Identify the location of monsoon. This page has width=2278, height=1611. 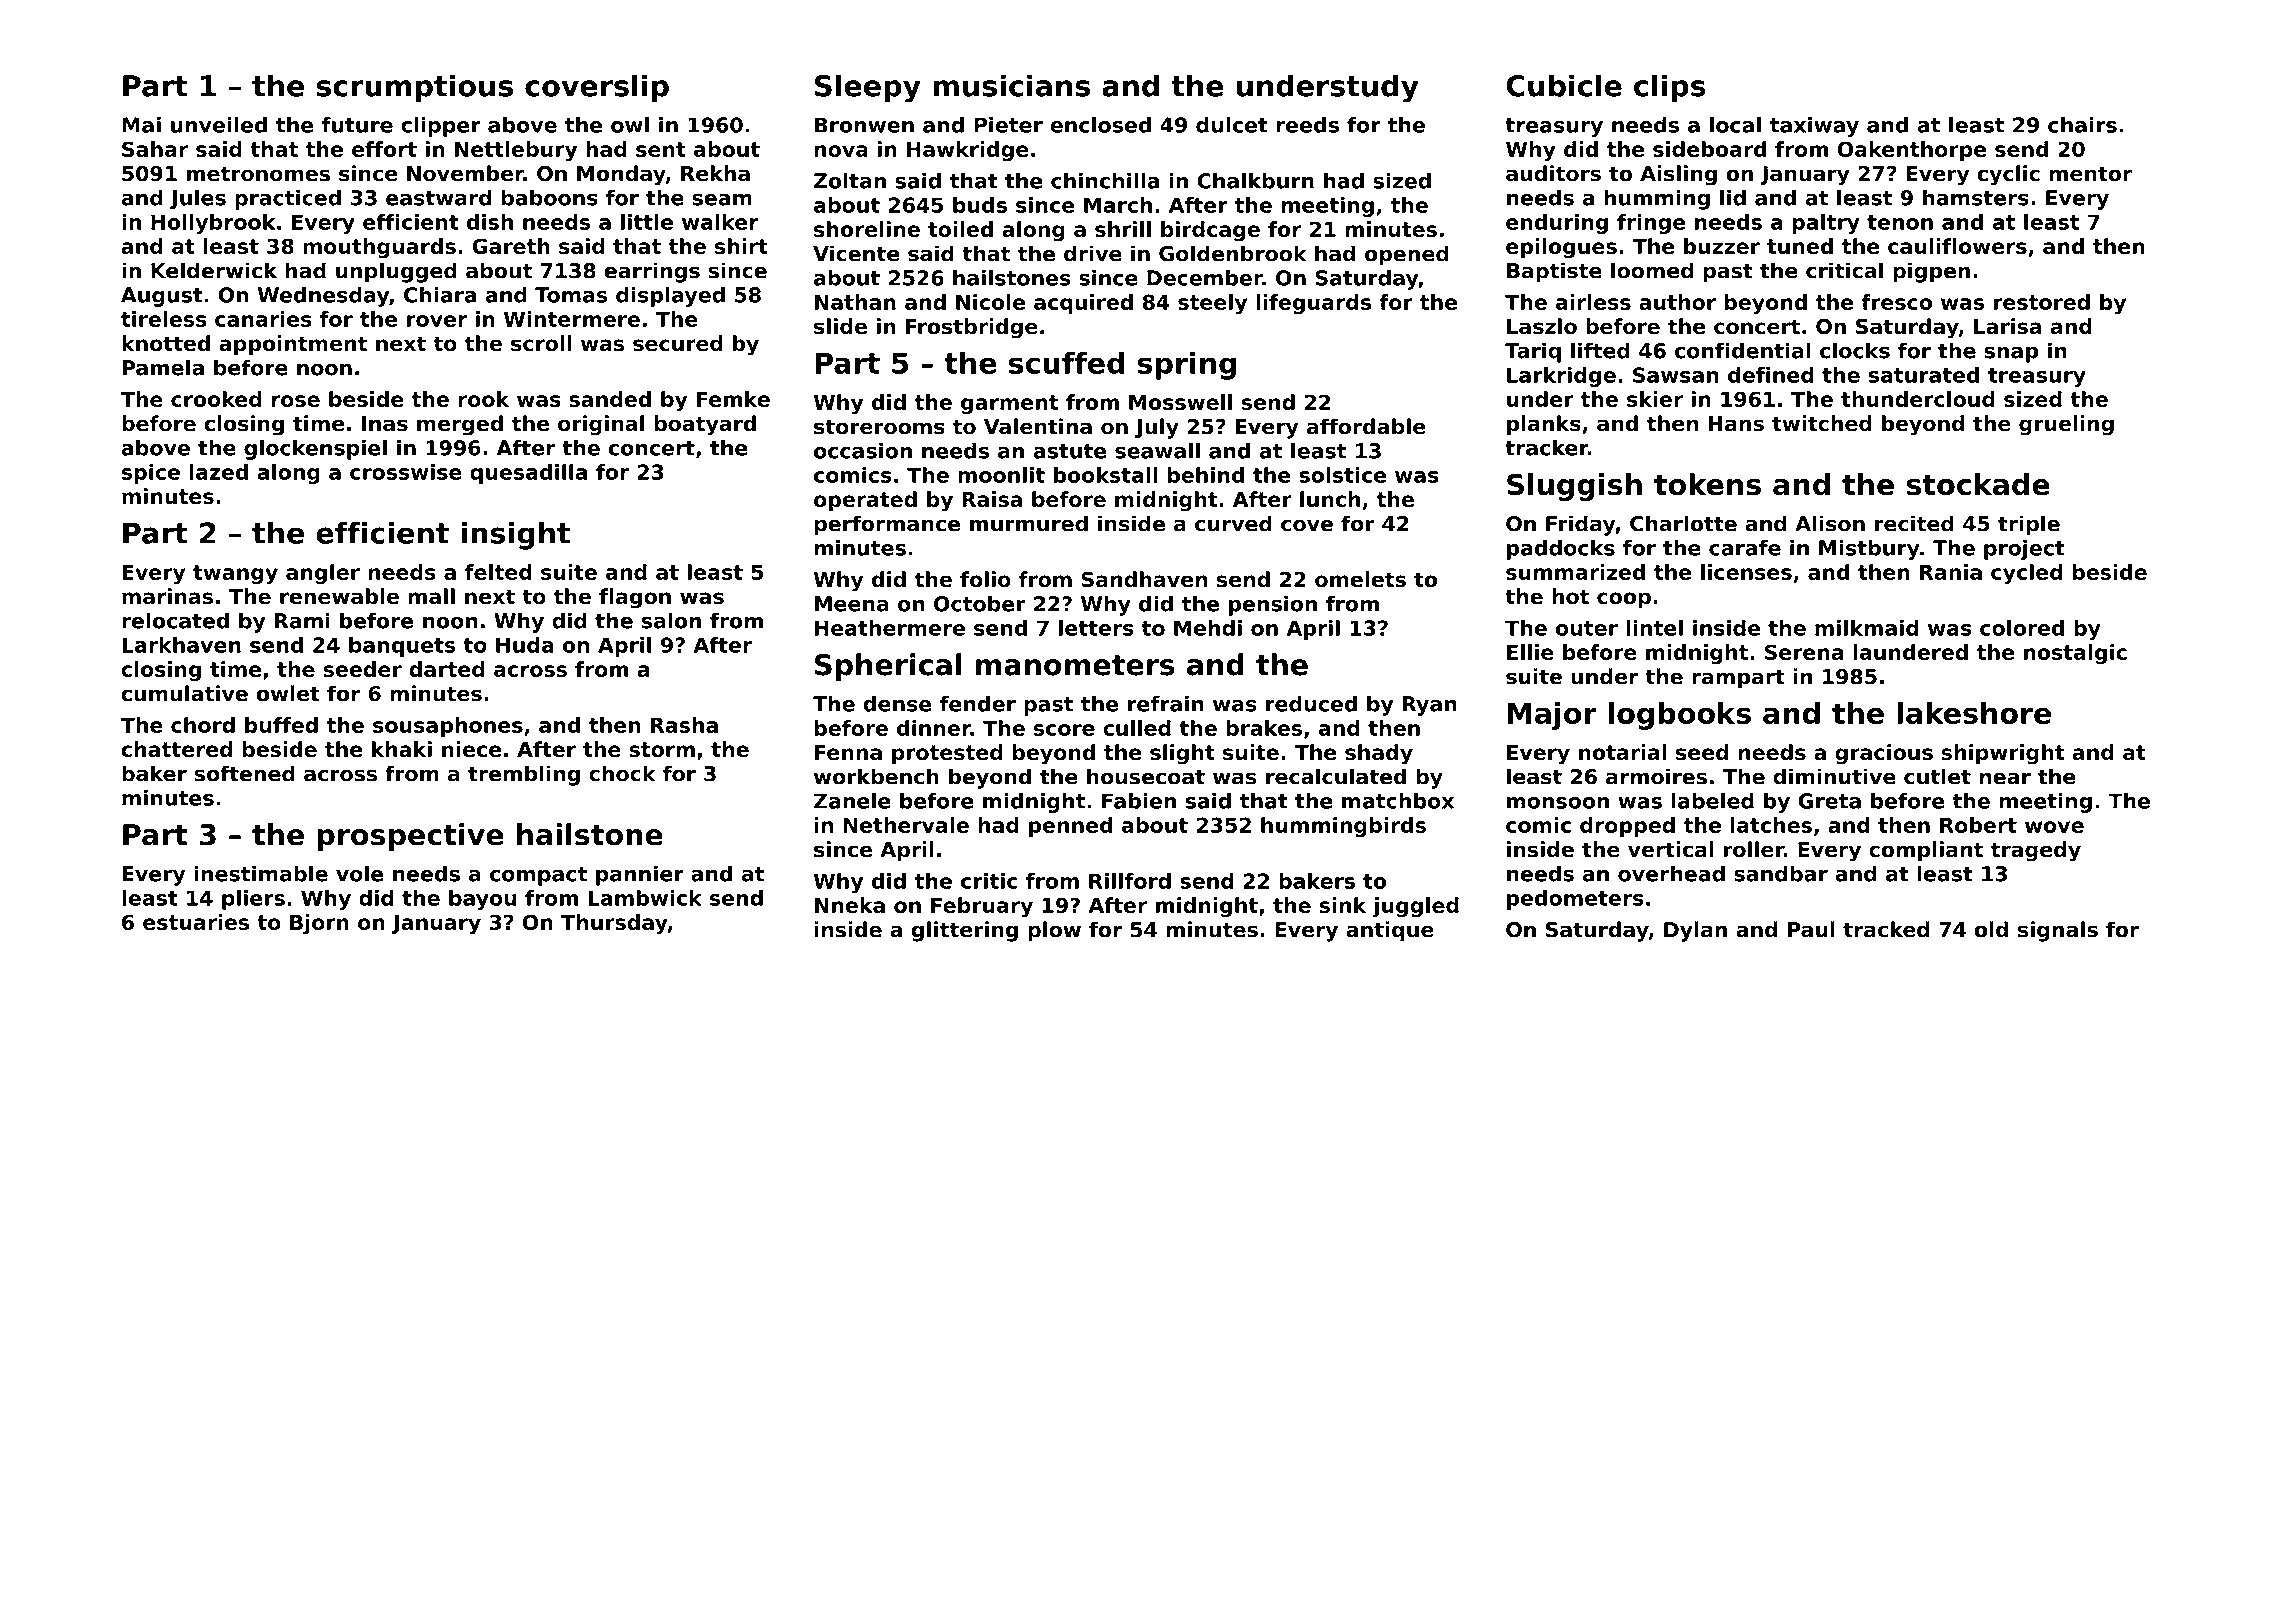
(1558, 803).
